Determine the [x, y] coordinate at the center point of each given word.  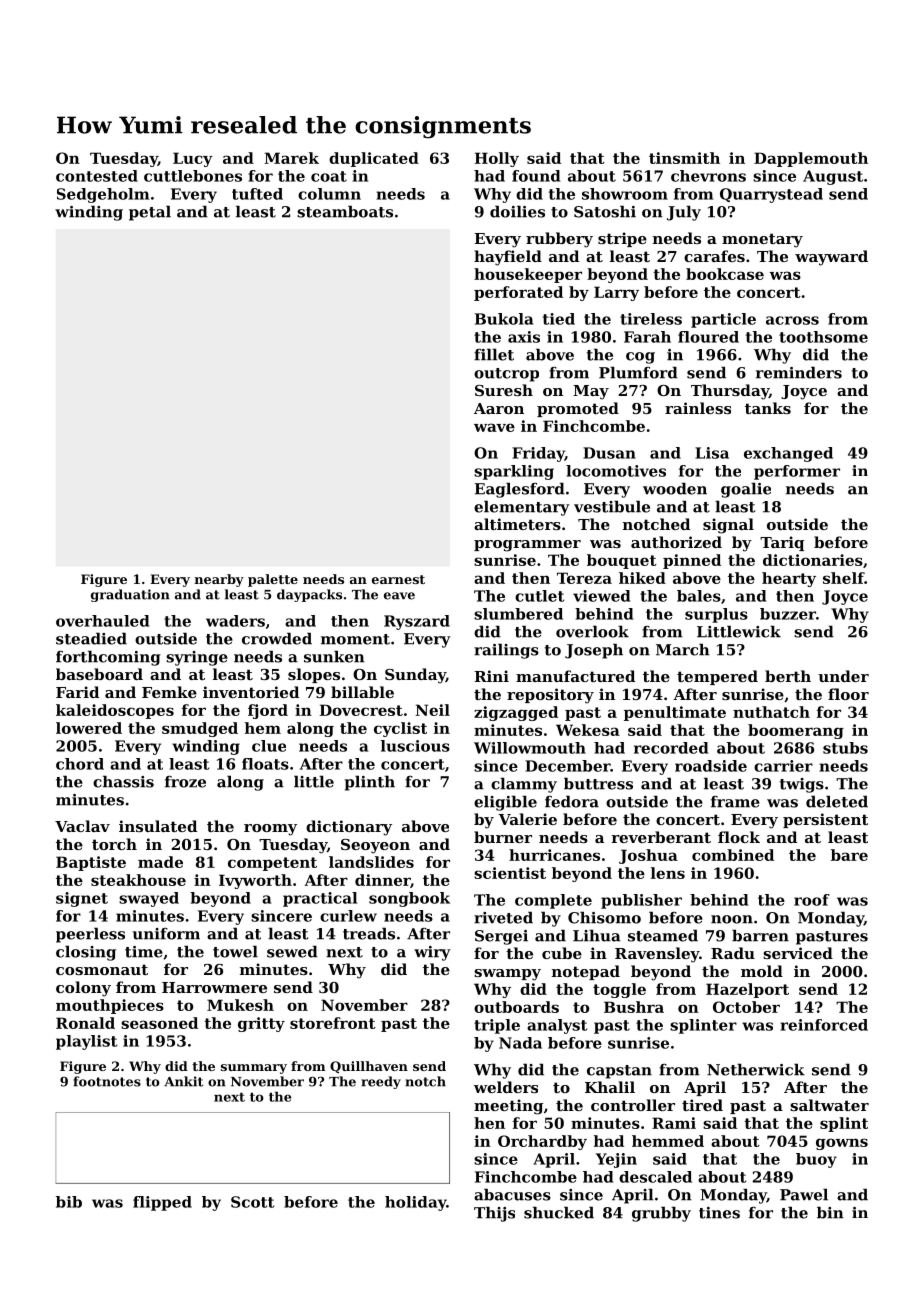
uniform [166, 934]
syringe [197, 658]
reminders [799, 372]
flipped [162, 1203]
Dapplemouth [811, 159]
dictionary [349, 828]
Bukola [504, 319]
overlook [592, 631]
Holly [497, 159]
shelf [843, 578]
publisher [641, 901]
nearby [219, 580]
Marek [291, 158]
